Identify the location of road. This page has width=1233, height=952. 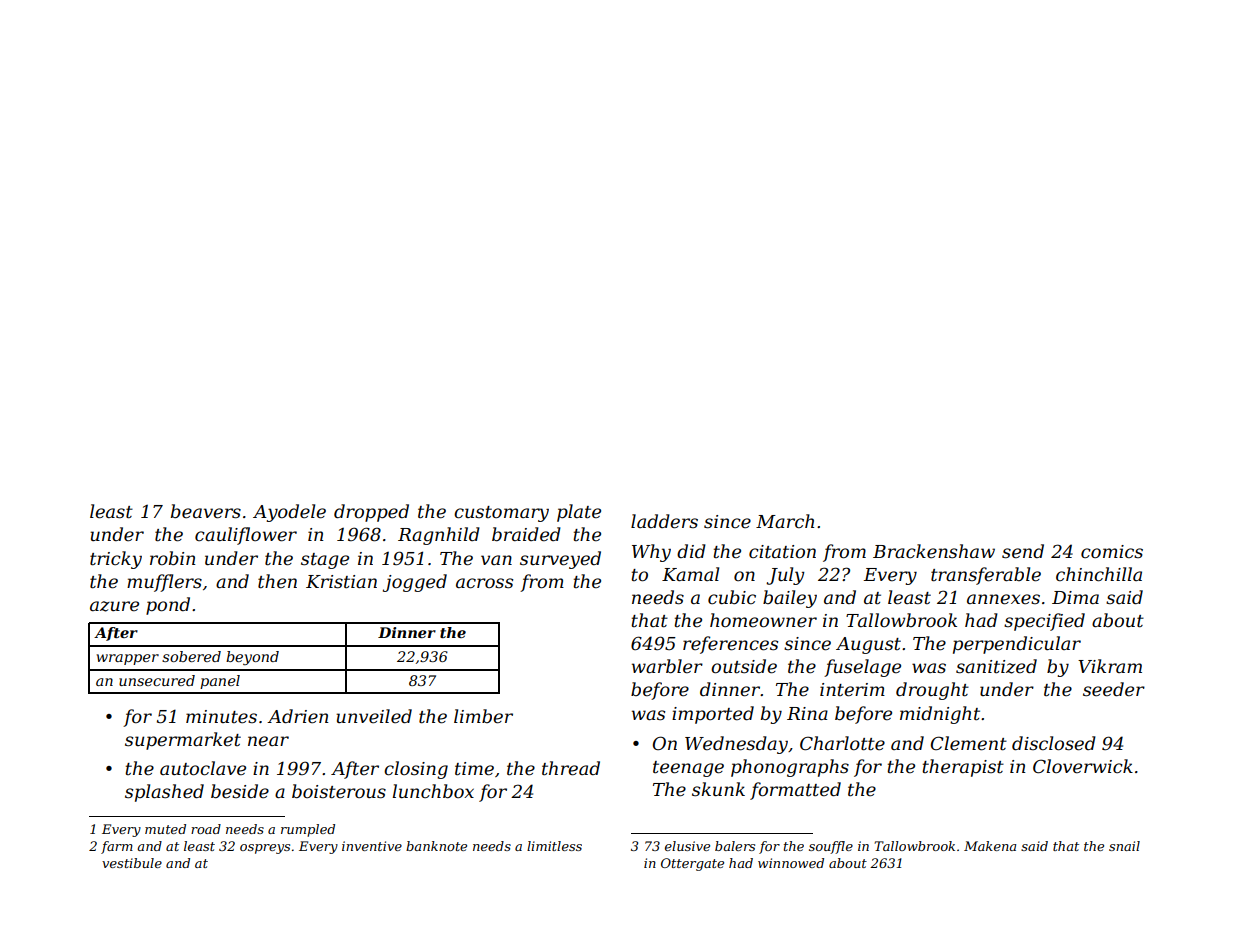
(206, 829).
